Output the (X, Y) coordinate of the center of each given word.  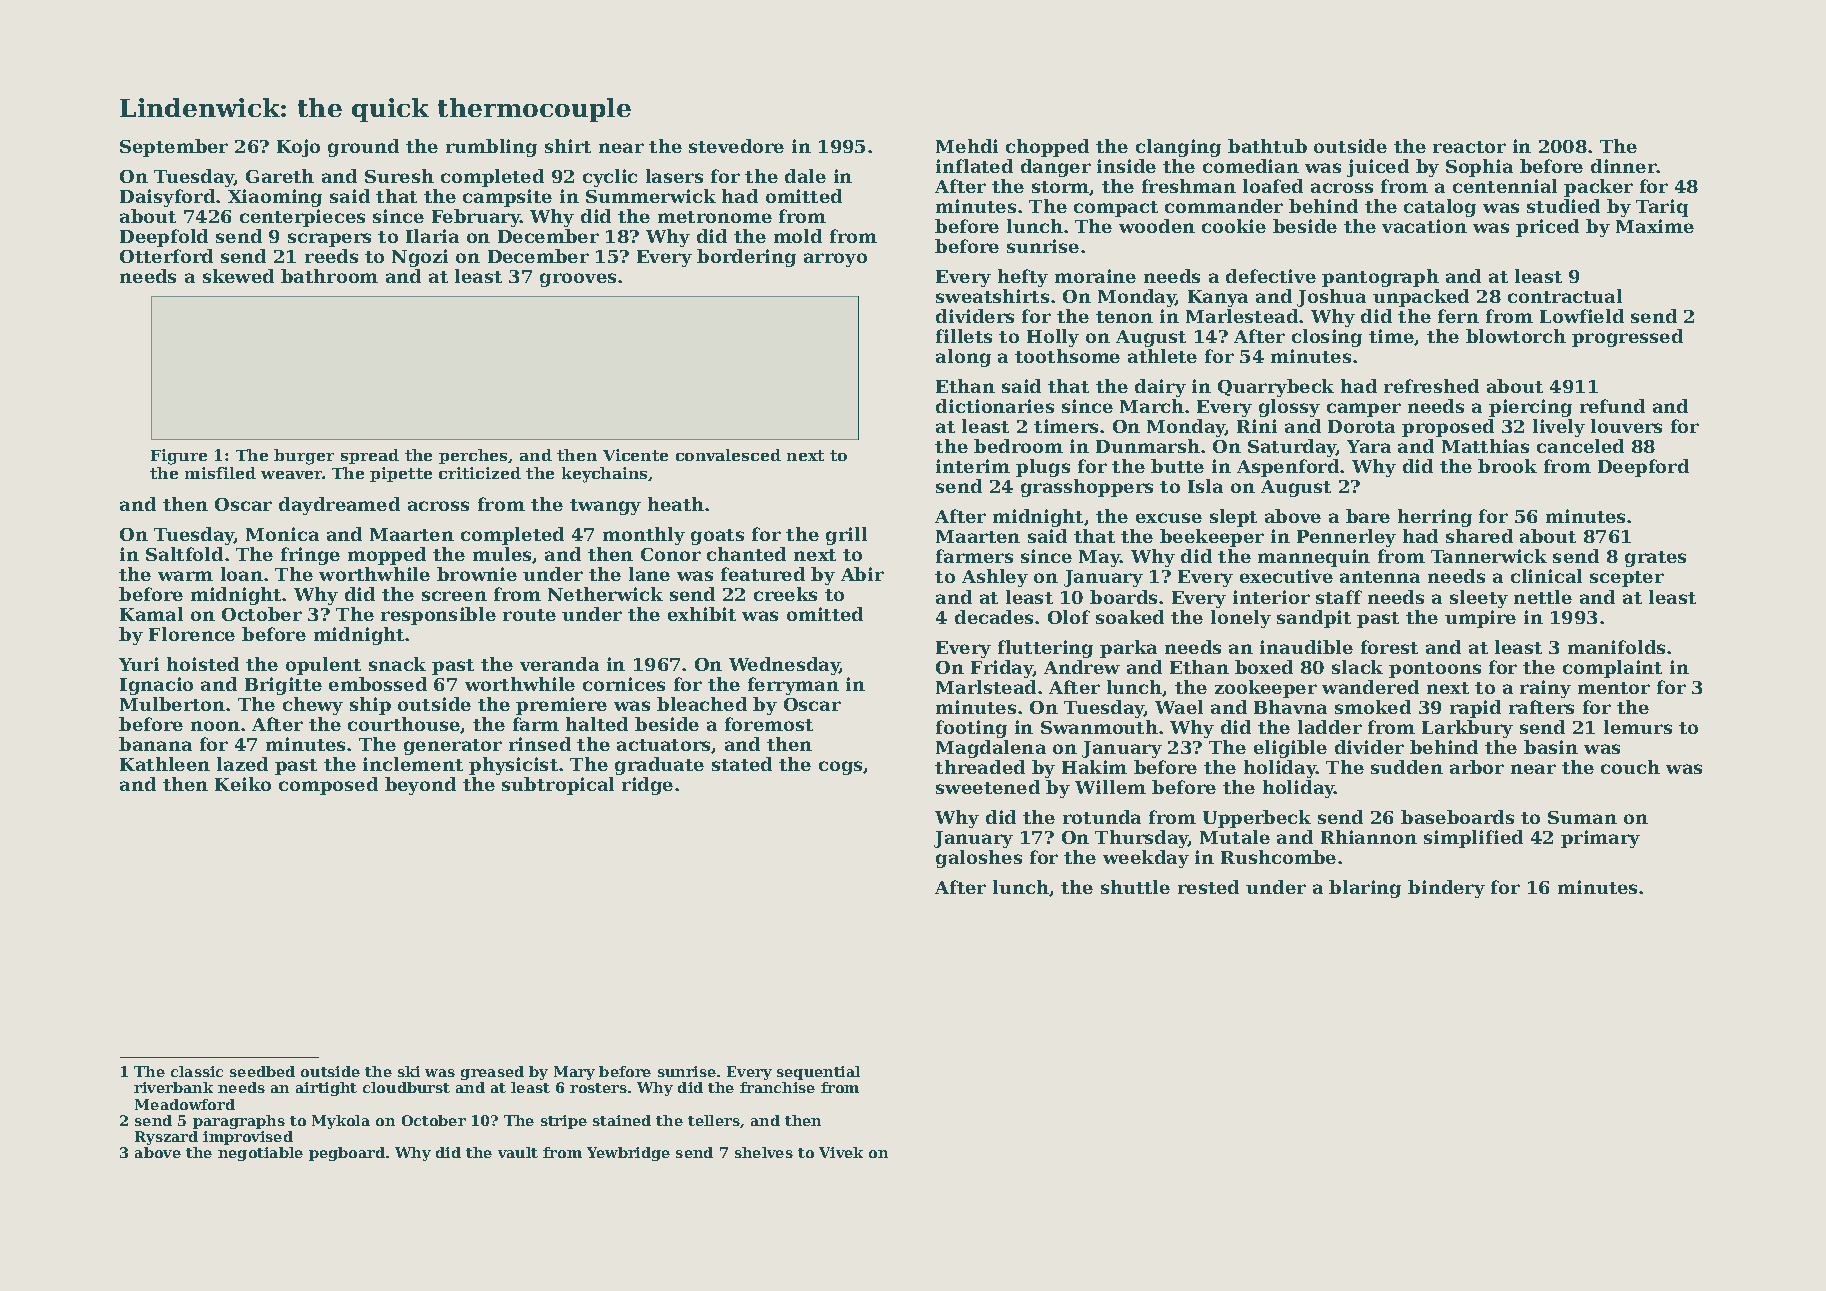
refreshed (1431, 386)
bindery (1446, 889)
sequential (818, 1073)
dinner (1624, 166)
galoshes (979, 859)
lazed (242, 764)
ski (409, 1071)
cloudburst (406, 1087)
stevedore (736, 146)
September (174, 148)
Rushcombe (1278, 857)
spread (370, 456)
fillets (964, 336)
